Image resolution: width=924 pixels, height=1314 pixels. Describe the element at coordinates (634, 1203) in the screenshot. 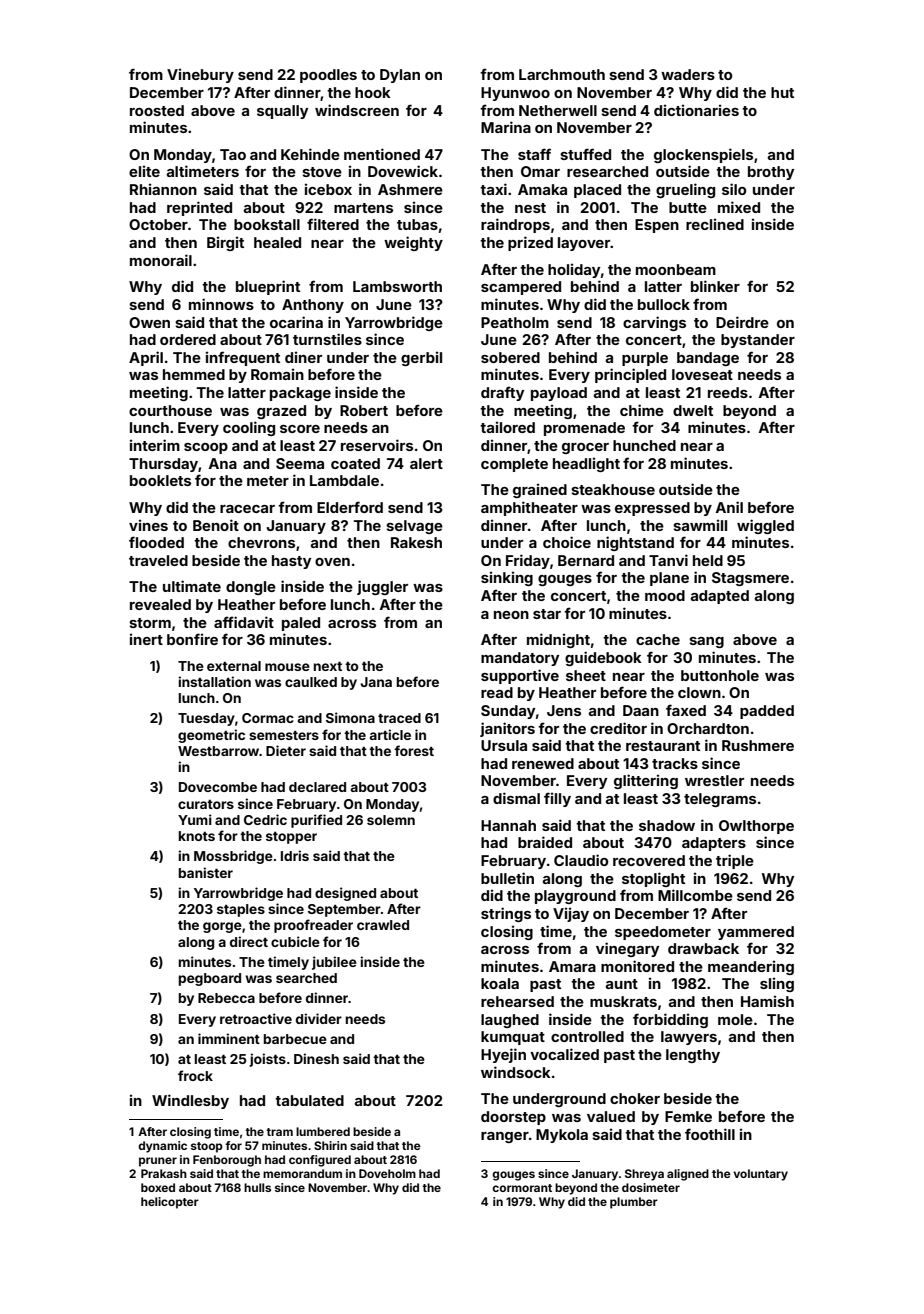

I see `plumber` at that location.
